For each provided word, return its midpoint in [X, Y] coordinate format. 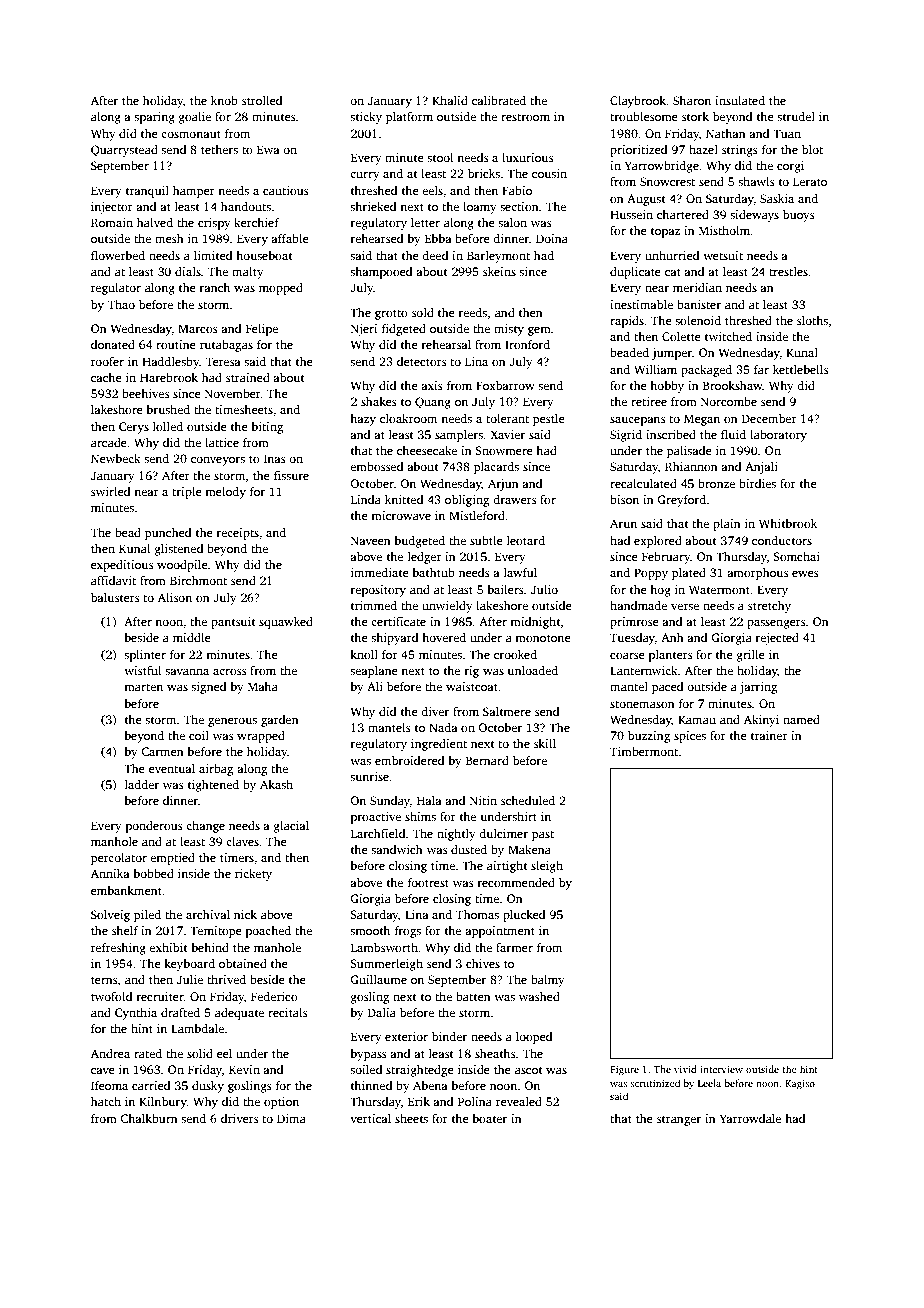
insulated [740, 100]
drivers [239, 1118]
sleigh [547, 867]
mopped [281, 289]
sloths [812, 320]
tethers [219, 149]
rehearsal [446, 344]
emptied [172, 859]
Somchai [796, 556]
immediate [380, 572]
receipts [237, 534]
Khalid [450, 100]
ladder [142, 784]
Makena [529, 849]
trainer [769, 735]
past [543, 836]
